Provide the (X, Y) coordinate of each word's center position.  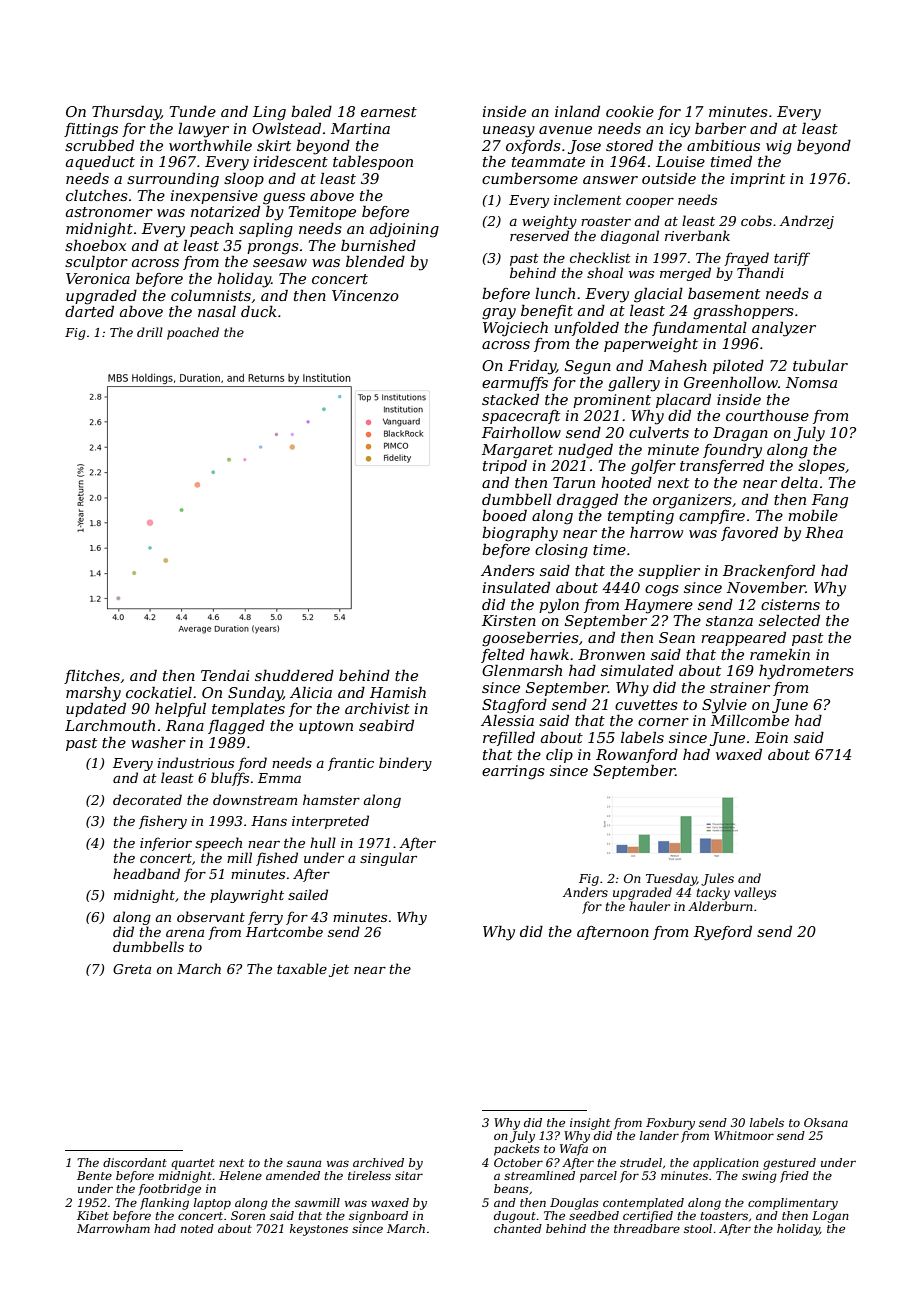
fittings (91, 130)
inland (577, 111)
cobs (756, 220)
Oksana (826, 1122)
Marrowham (113, 1228)
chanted (518, 1228)
